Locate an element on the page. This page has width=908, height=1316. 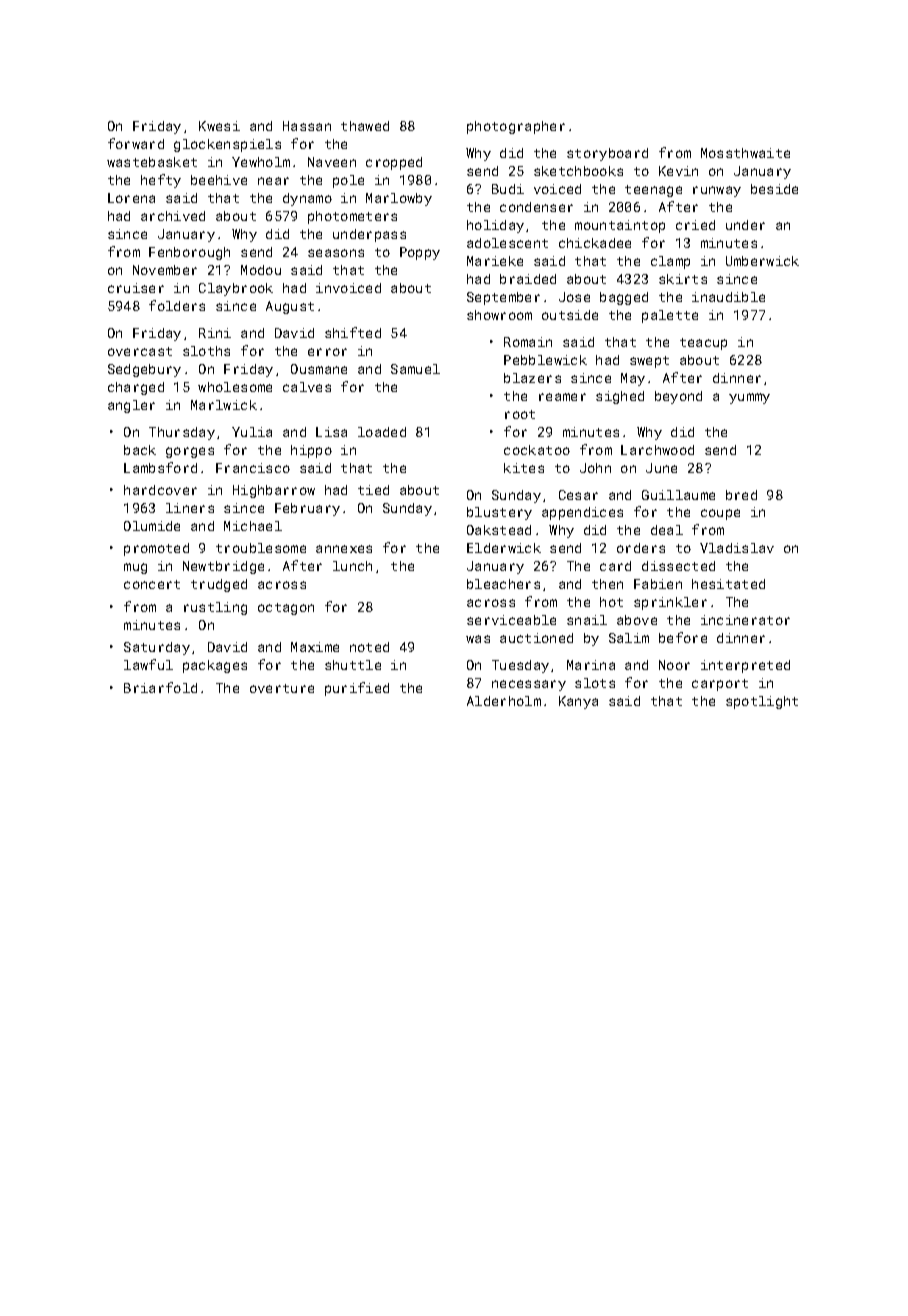
yummy is located at coordinates (749, 398).
